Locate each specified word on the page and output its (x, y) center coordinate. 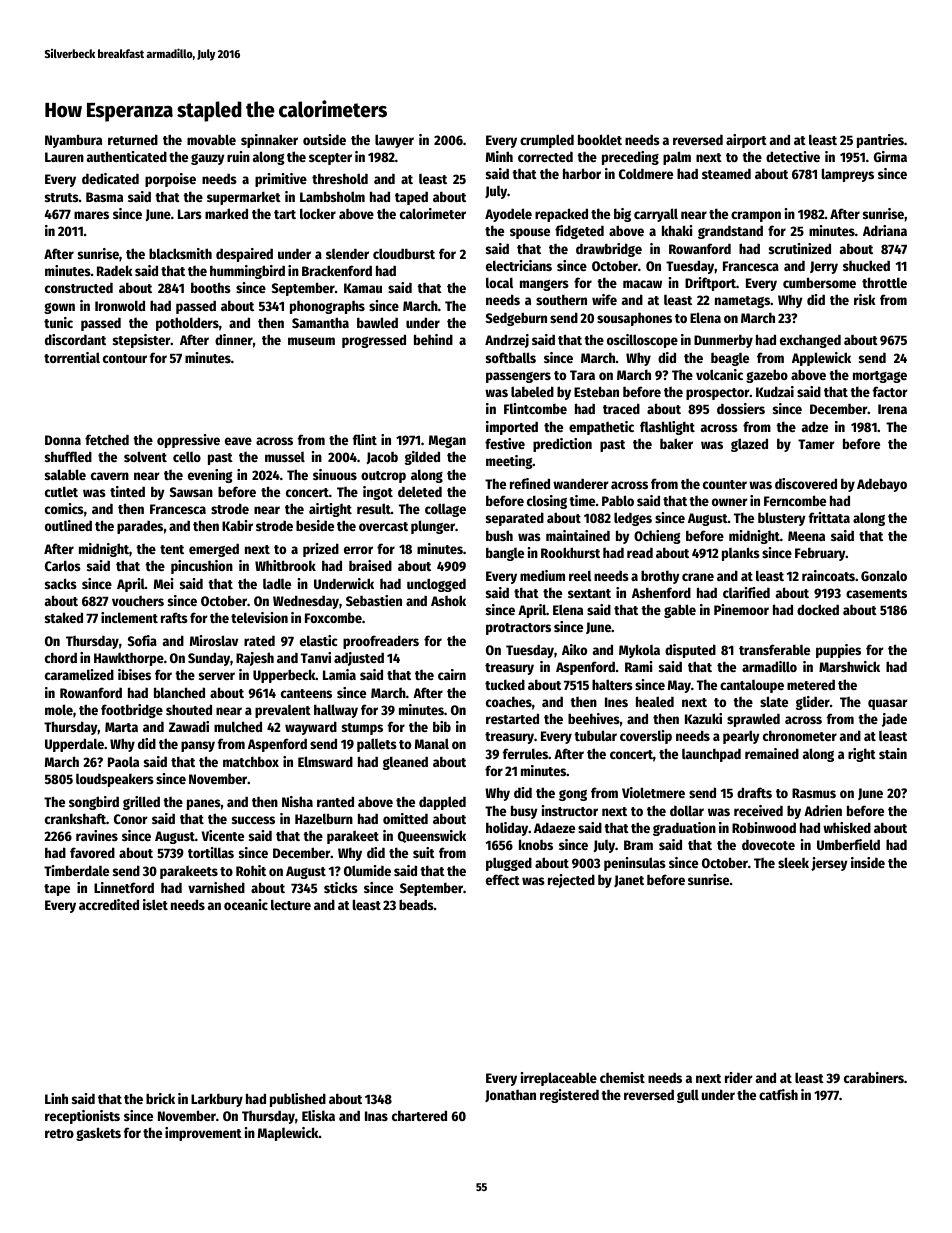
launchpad (711, 755)
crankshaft (75, 818)
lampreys (848, 175)
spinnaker (269, 141)
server (217, 676)
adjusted (359, 659)
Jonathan (510, 1096)
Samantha (320, 322)
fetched (107, 439)
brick (160, 1098)
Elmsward (325, 761)
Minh (499, 156)
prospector (718, 394)
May (679, 686)
